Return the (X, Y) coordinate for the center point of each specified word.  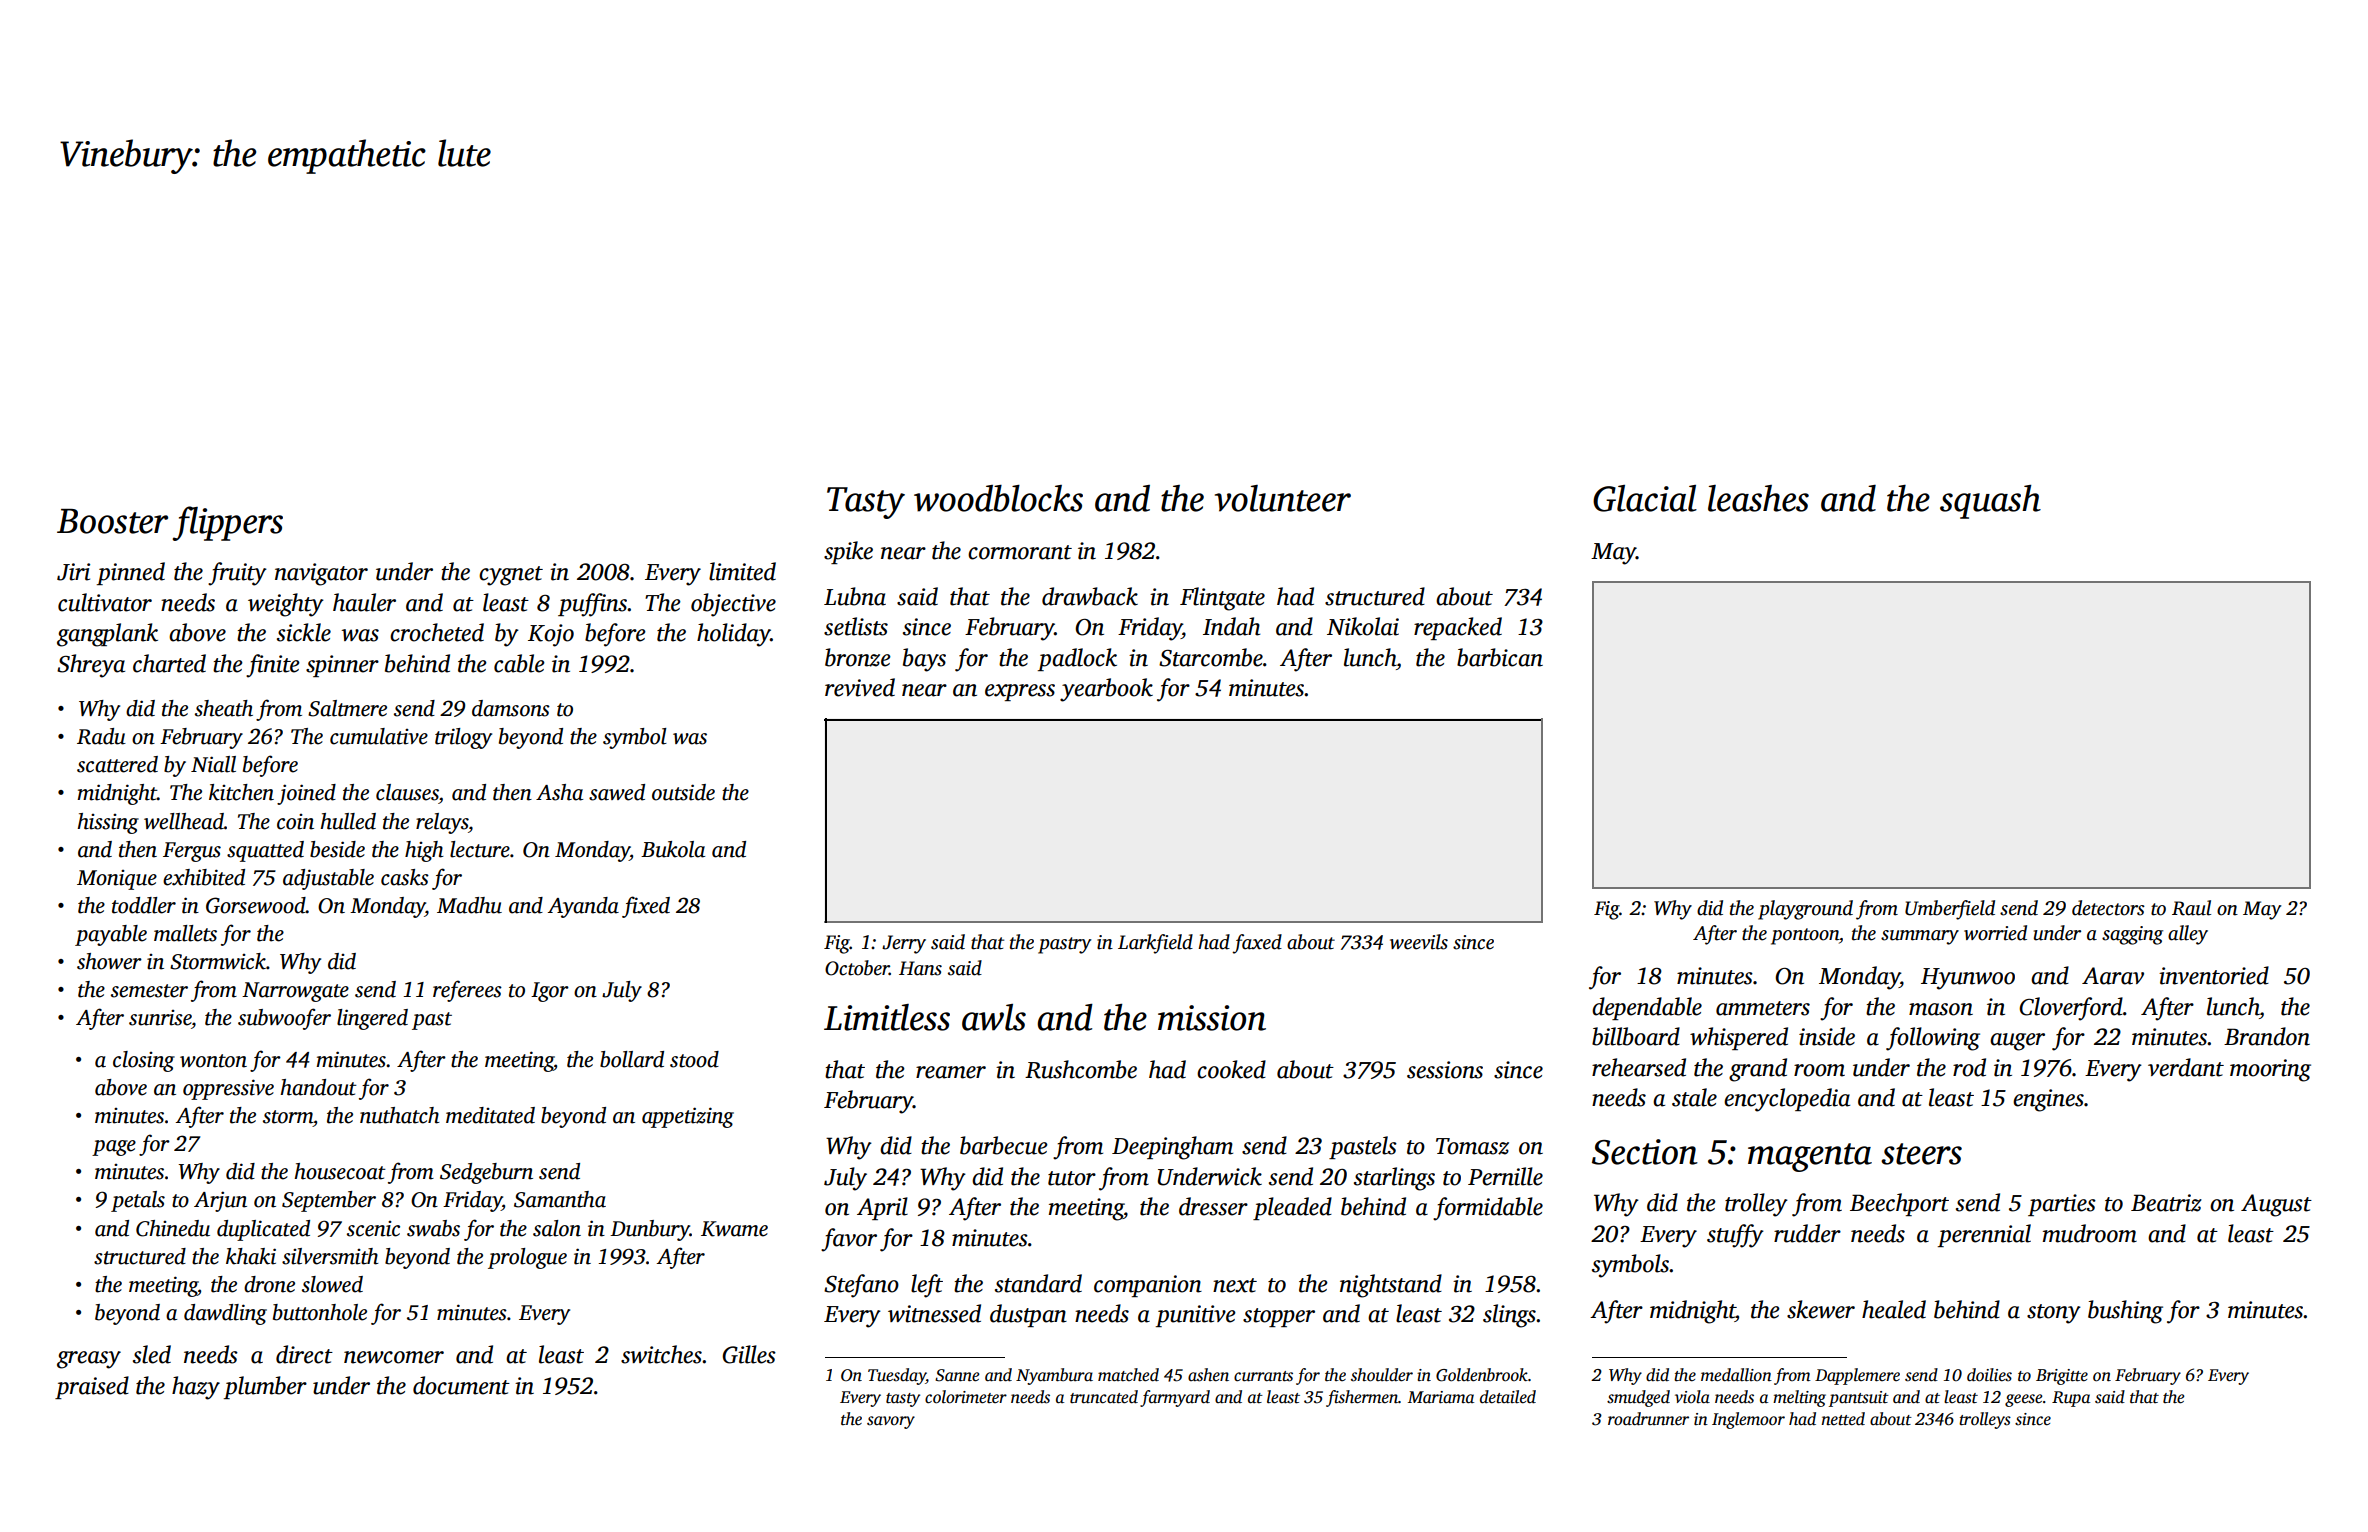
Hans (920, 968)
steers (1921, 1154)
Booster (112, 521)
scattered (117, 764)
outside (683, 792)
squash (1990, 502)
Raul (2191, 908)
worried (1995, 933)
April (882, 1208)
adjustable (328, 879)
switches (661, 1354)
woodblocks (998, 498)
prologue (527, 1258)
